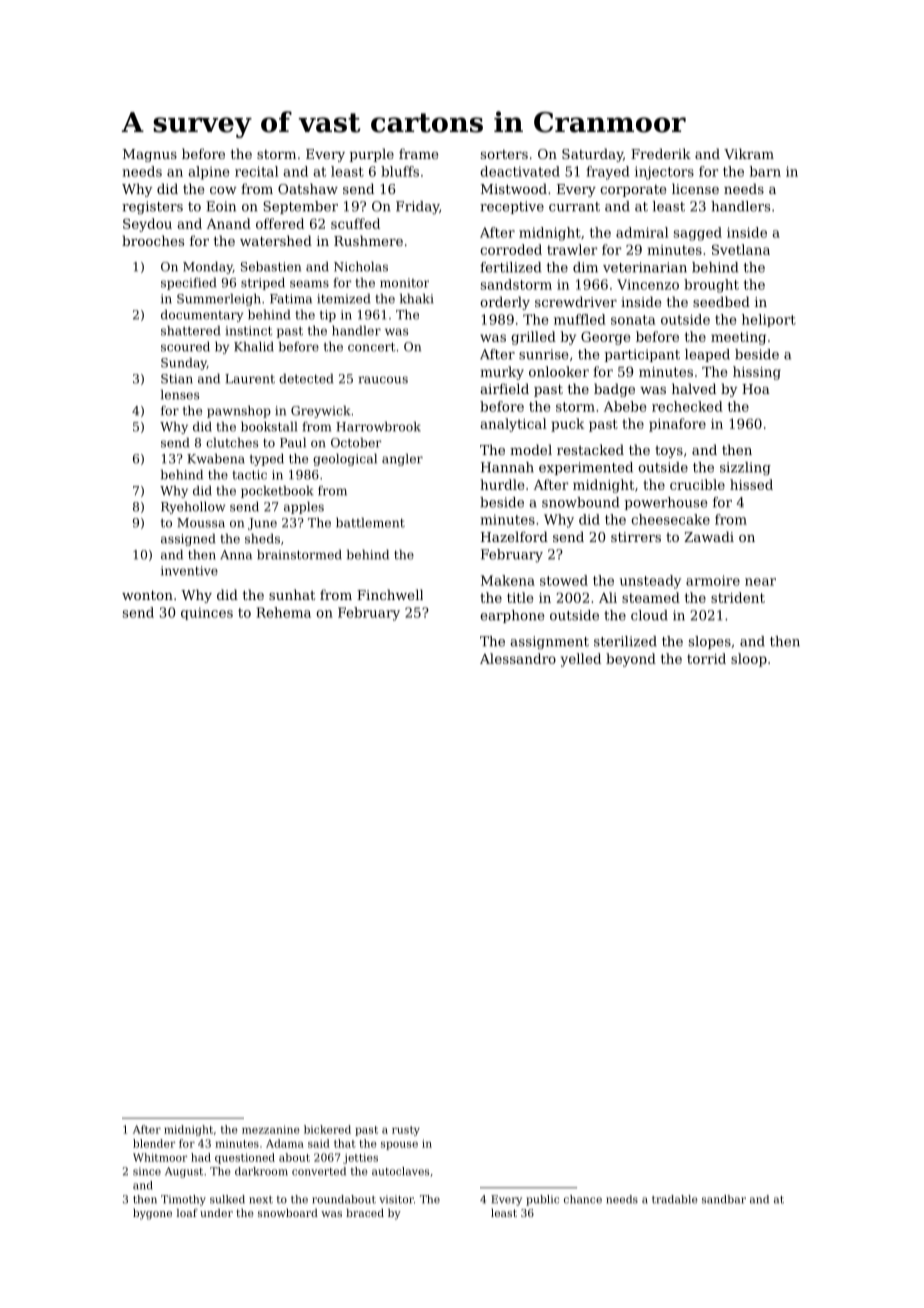 The width and height of the document is (924, 1308). What do you see at coordinates (544, 354) in the document?
I see `sunrise` at bounding box center [544, 354].
